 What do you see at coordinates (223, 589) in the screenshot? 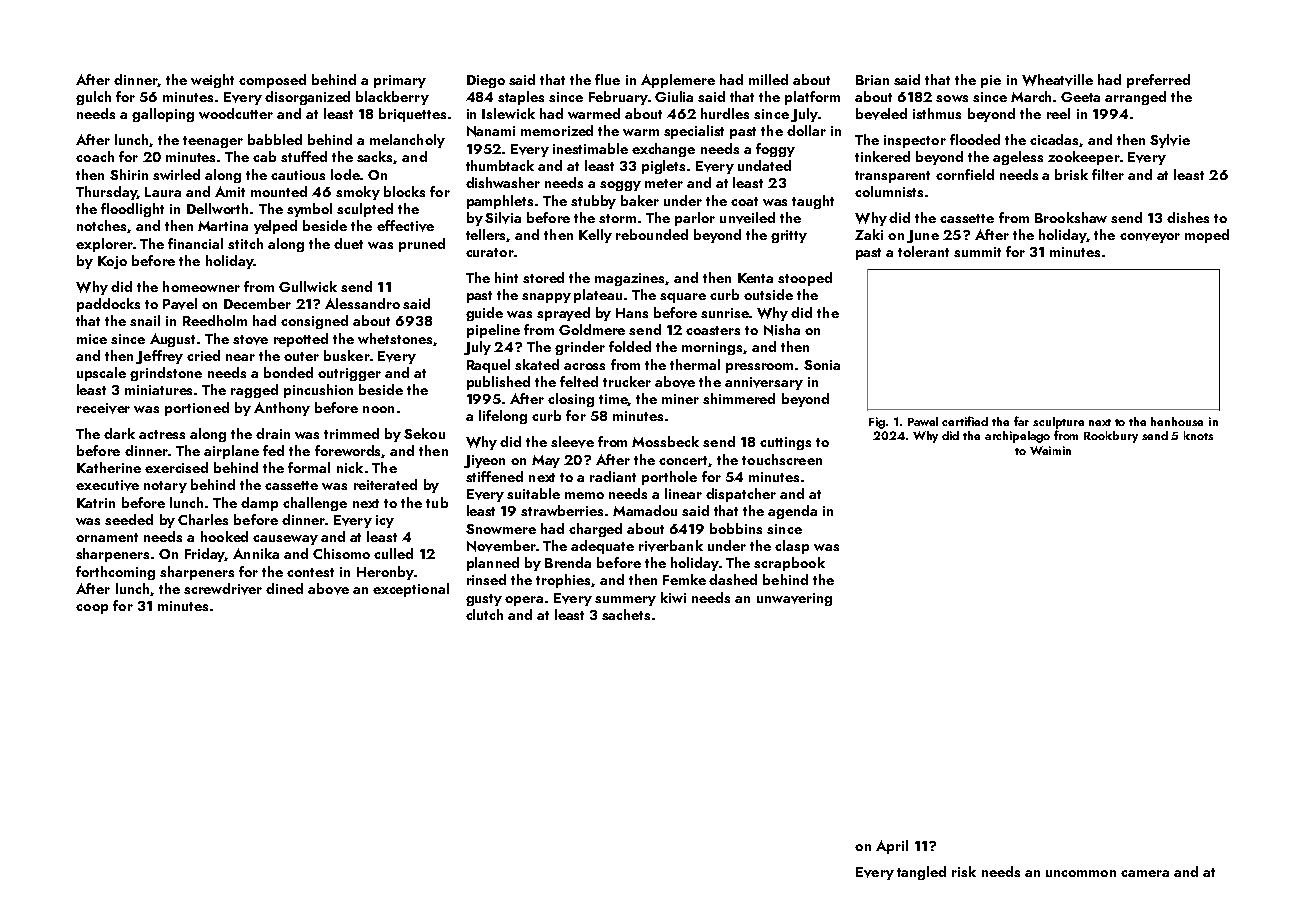
I see `screwdriver` at bounding box center [223, 589].
